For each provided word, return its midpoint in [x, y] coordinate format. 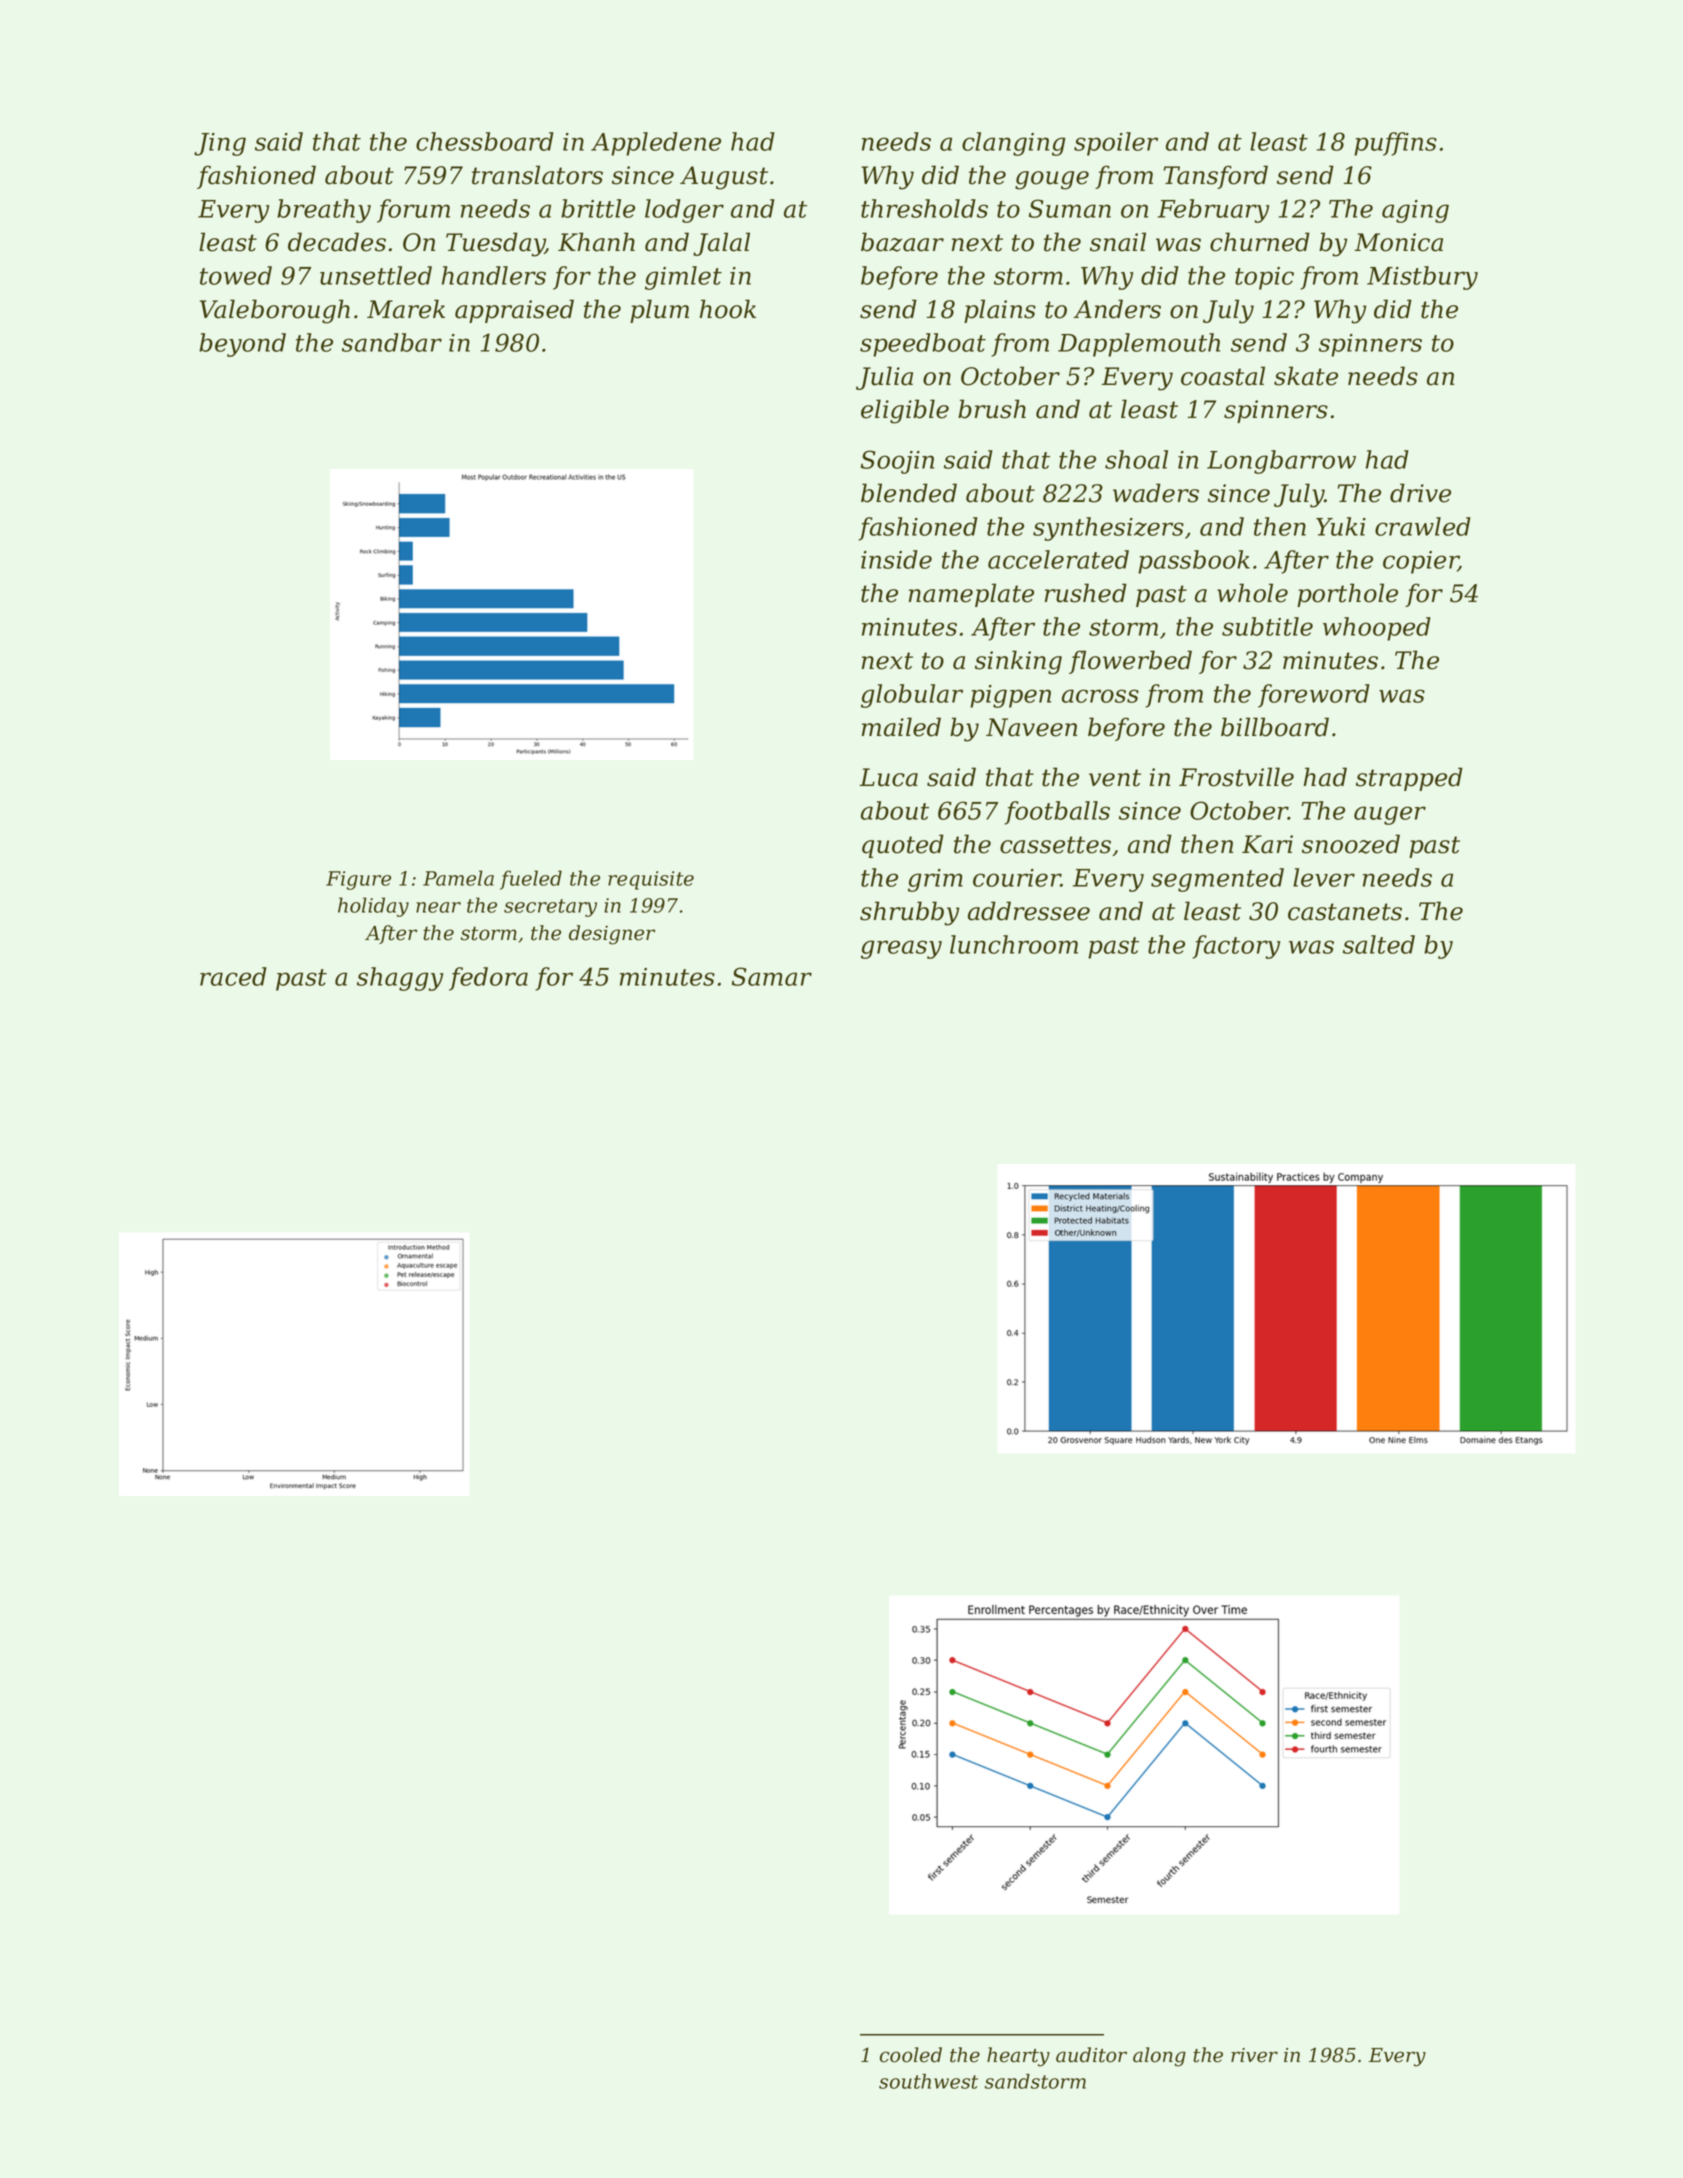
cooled [911, 2055]
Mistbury [1422, 278]
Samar [772, 976]
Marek [406, 309]
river [1254, 2055]
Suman [1070, 208]
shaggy [400, 979]
